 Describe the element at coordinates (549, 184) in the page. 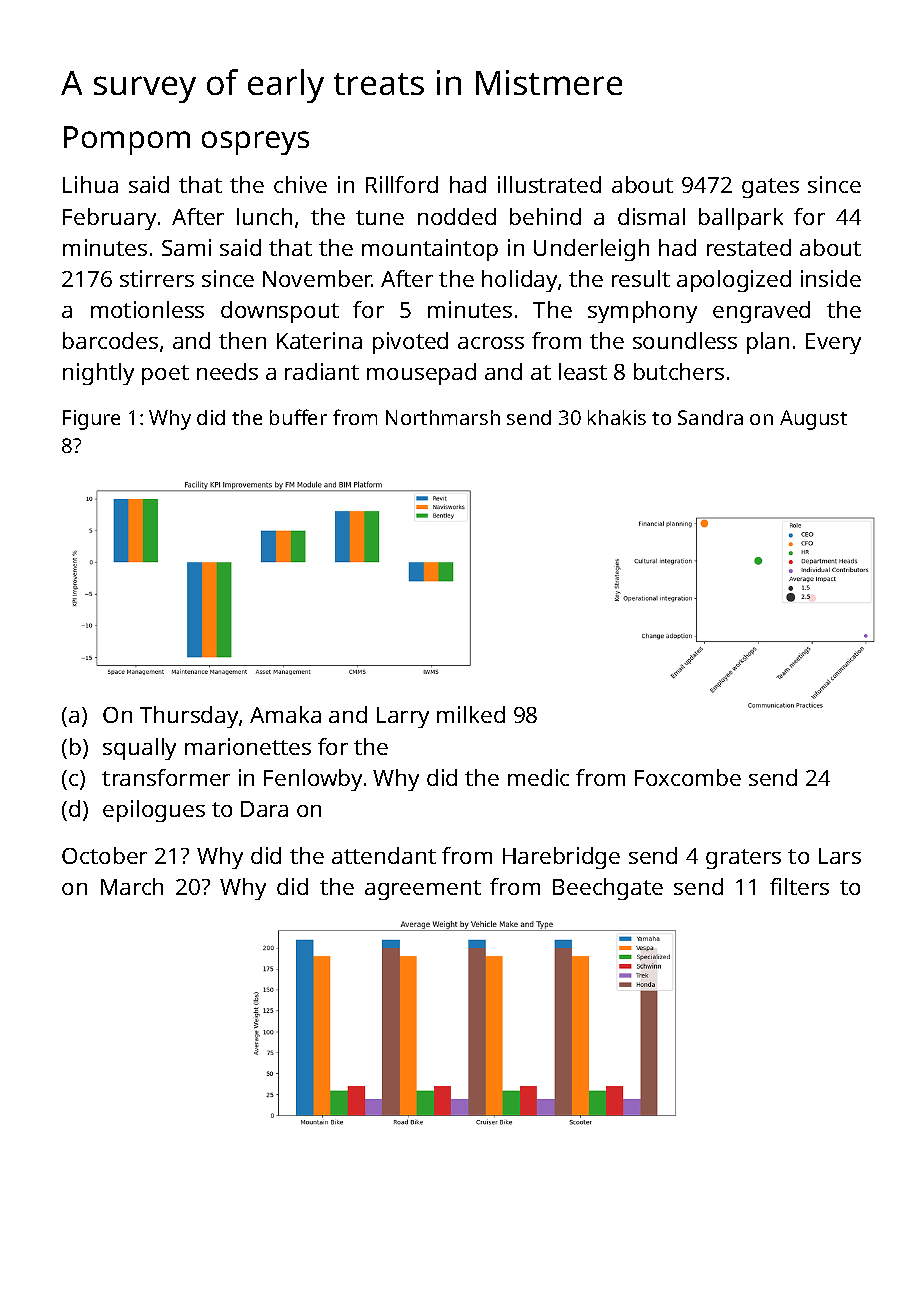

I see `illustrated` at that location.
